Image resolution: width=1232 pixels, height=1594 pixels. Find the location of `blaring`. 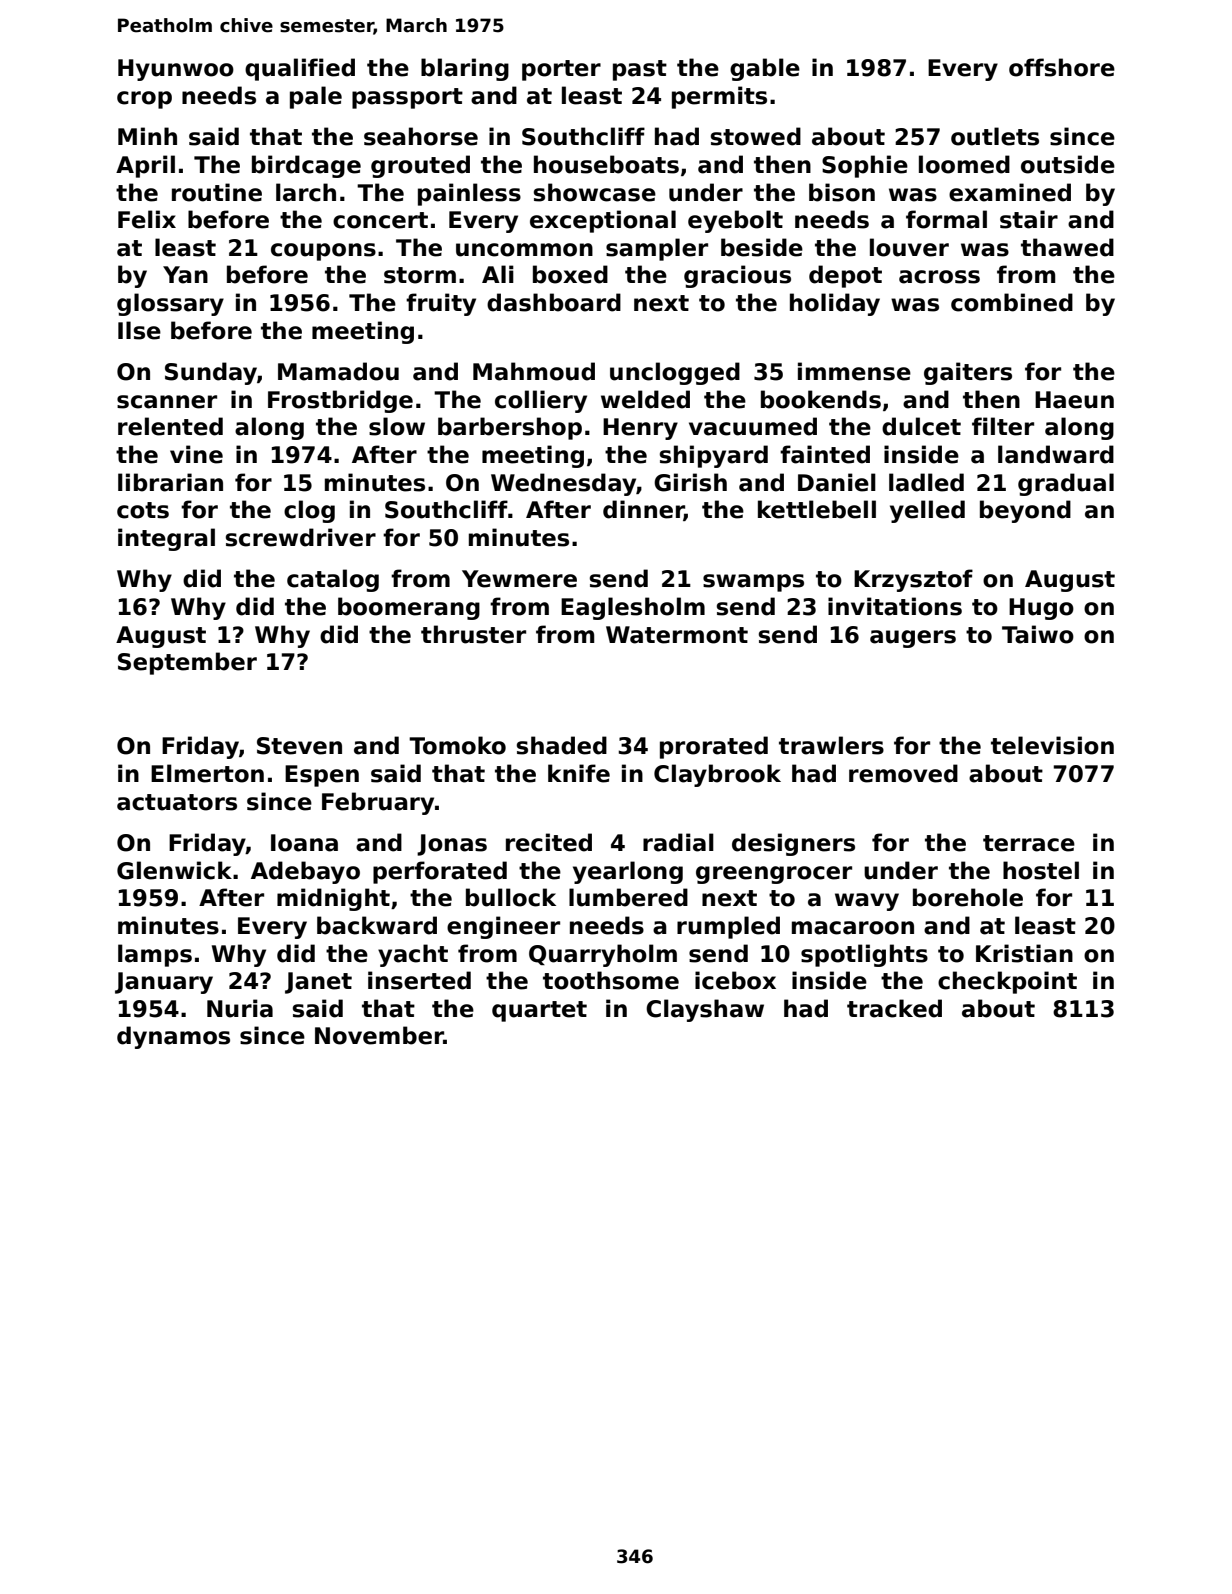

blaring is located at coordinates (465, 69).
